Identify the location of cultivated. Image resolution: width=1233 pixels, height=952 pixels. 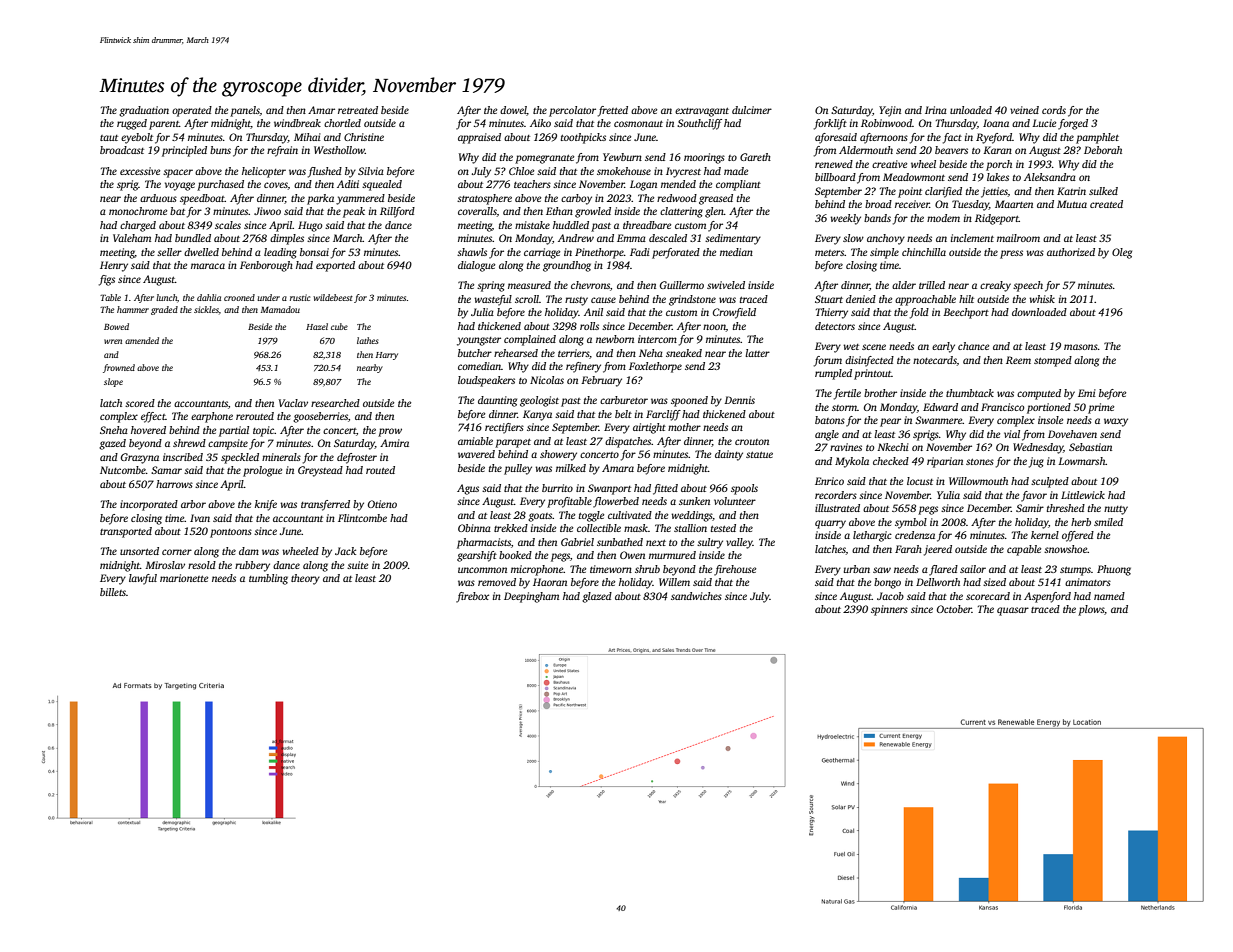
(630, 515).
